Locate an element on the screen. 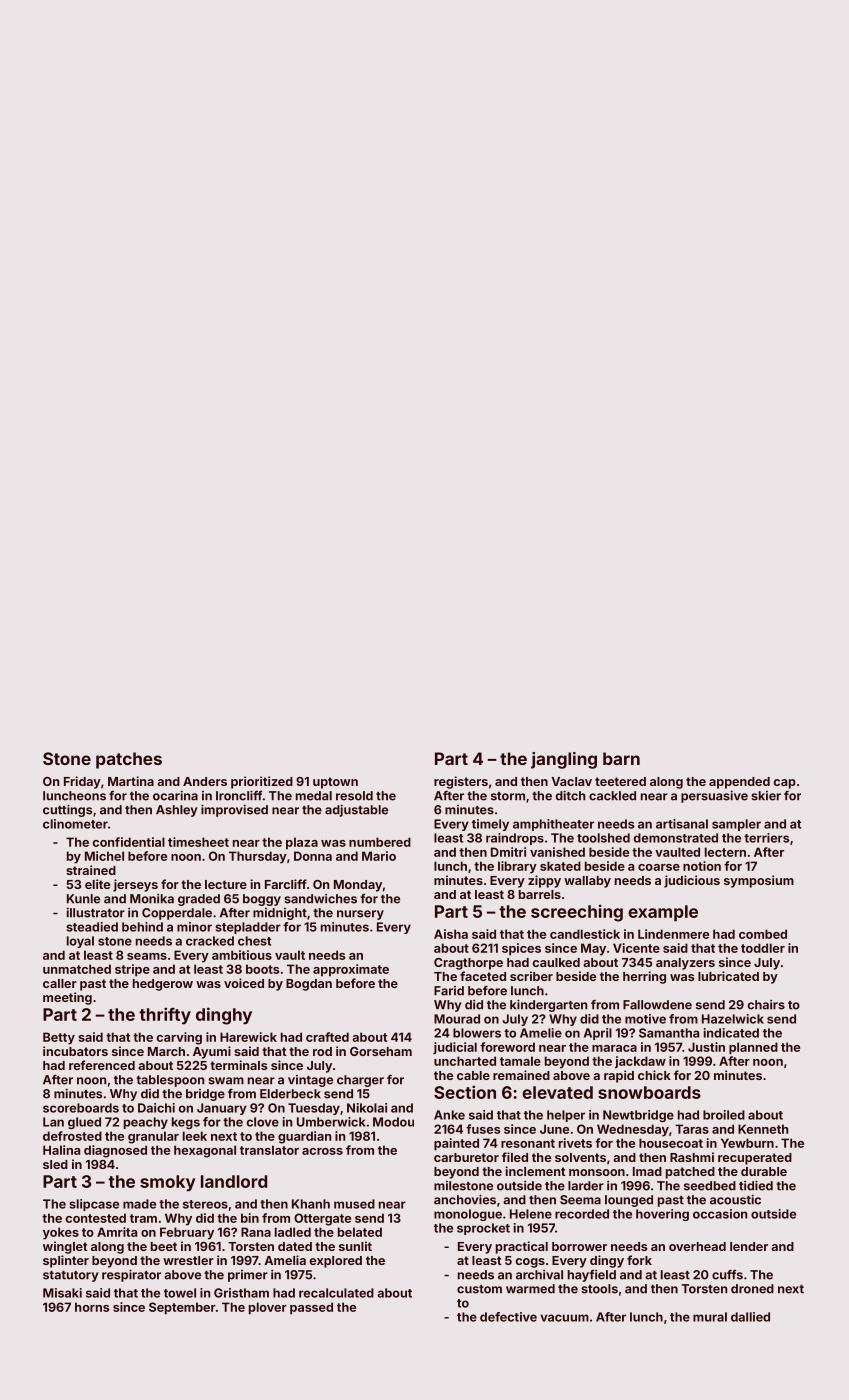  Copperdale is located at coordinates (177, 914).
